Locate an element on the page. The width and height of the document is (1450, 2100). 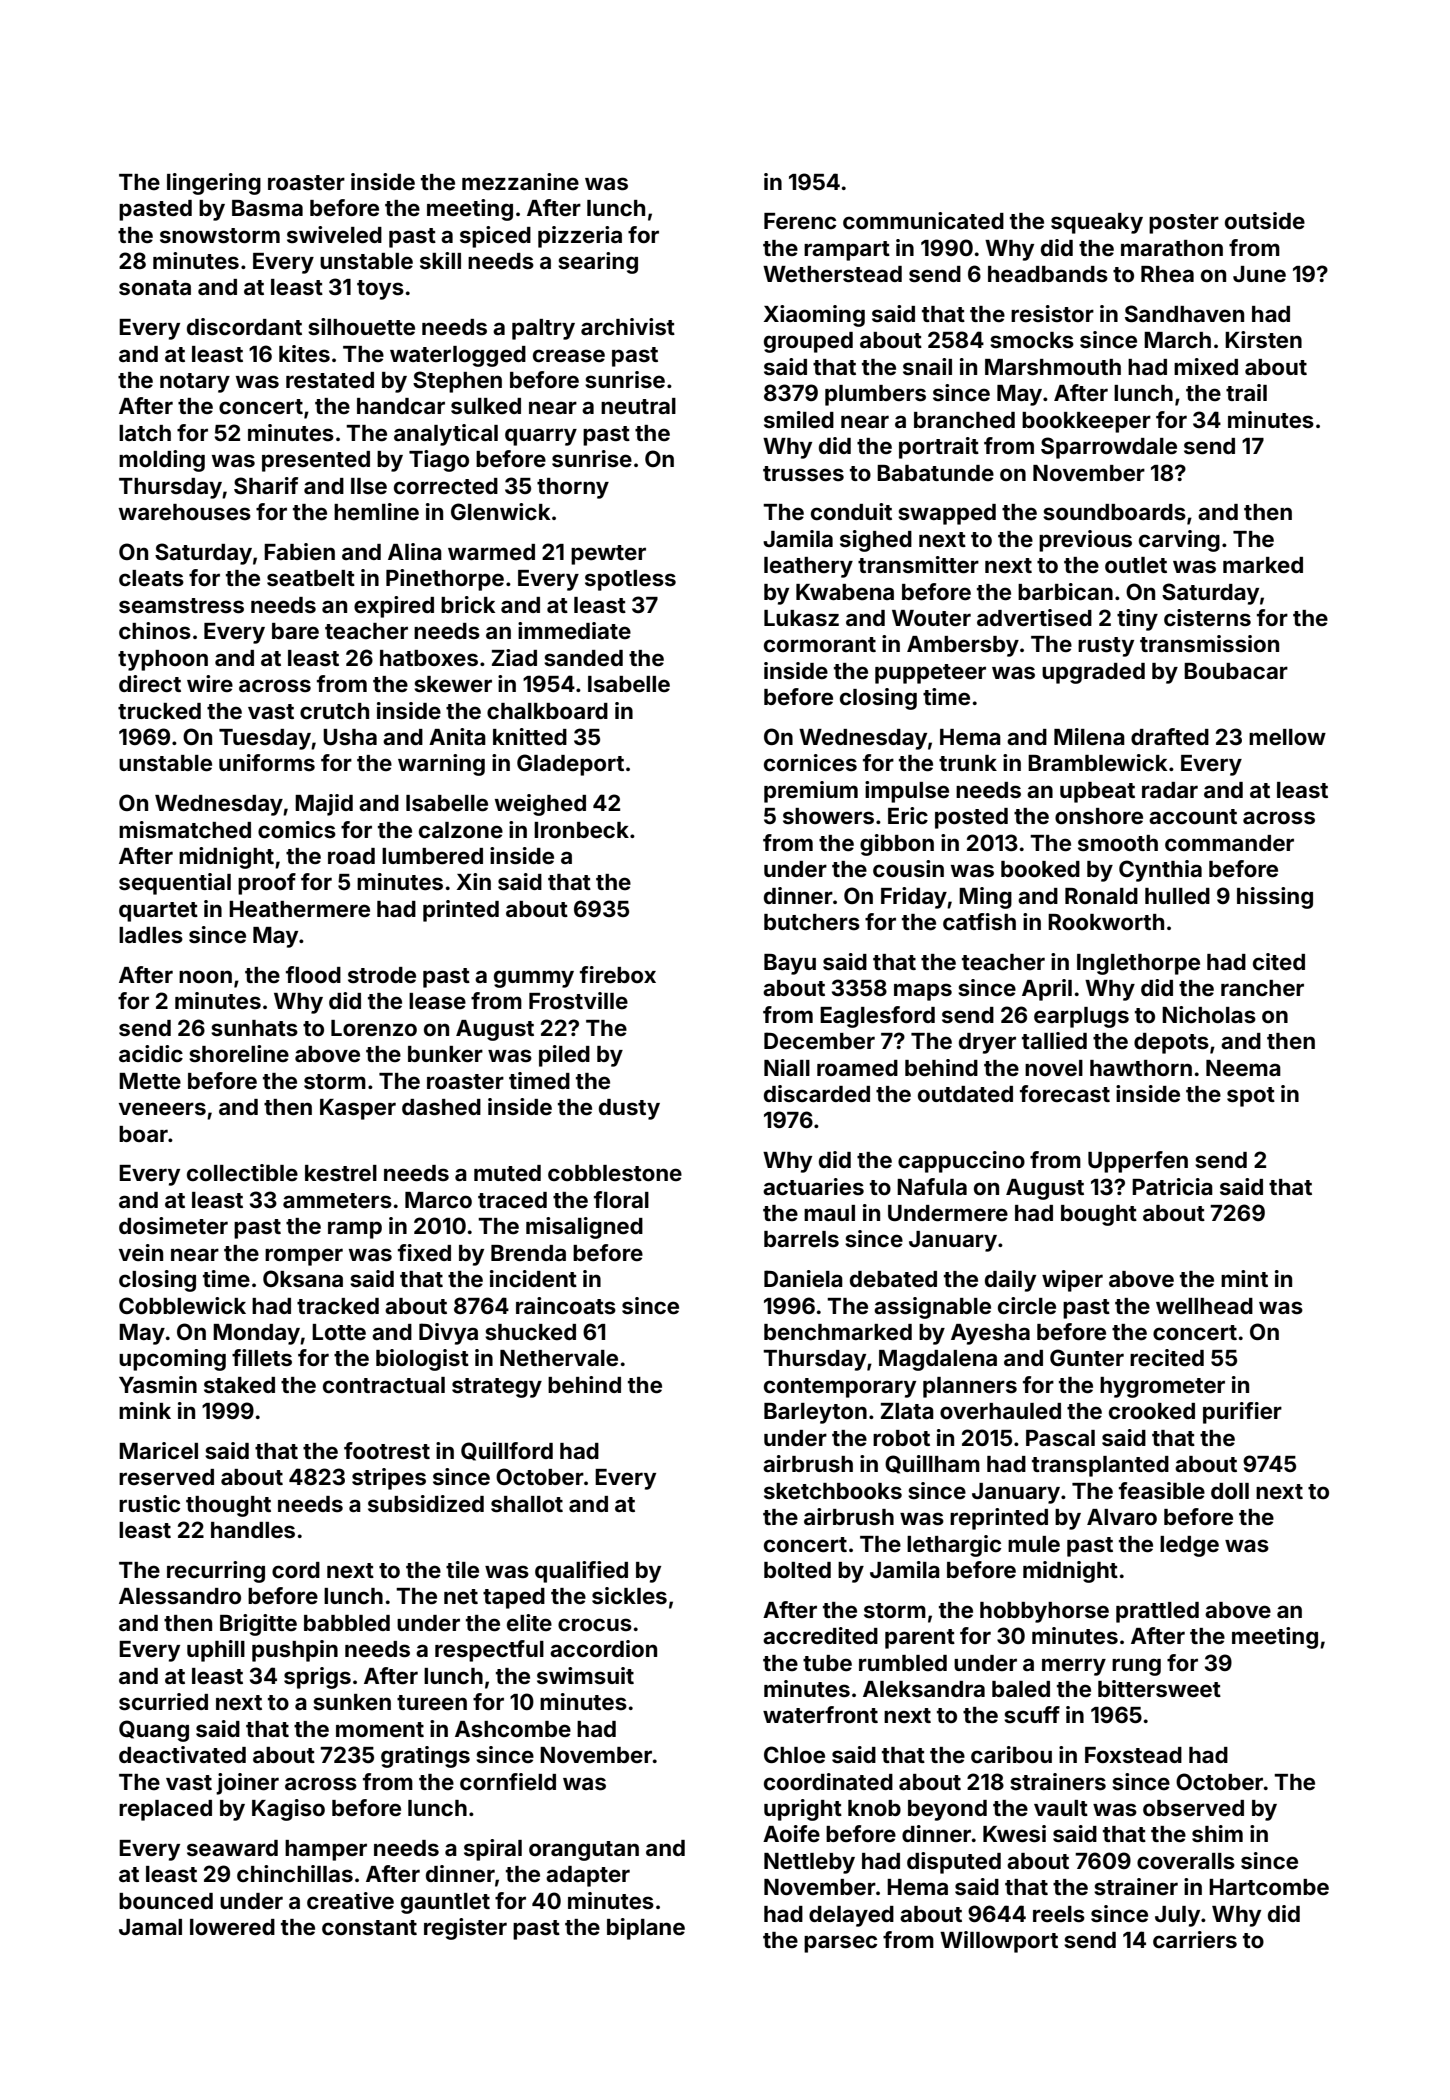
rustic is located at coordinates (149, 1504).
